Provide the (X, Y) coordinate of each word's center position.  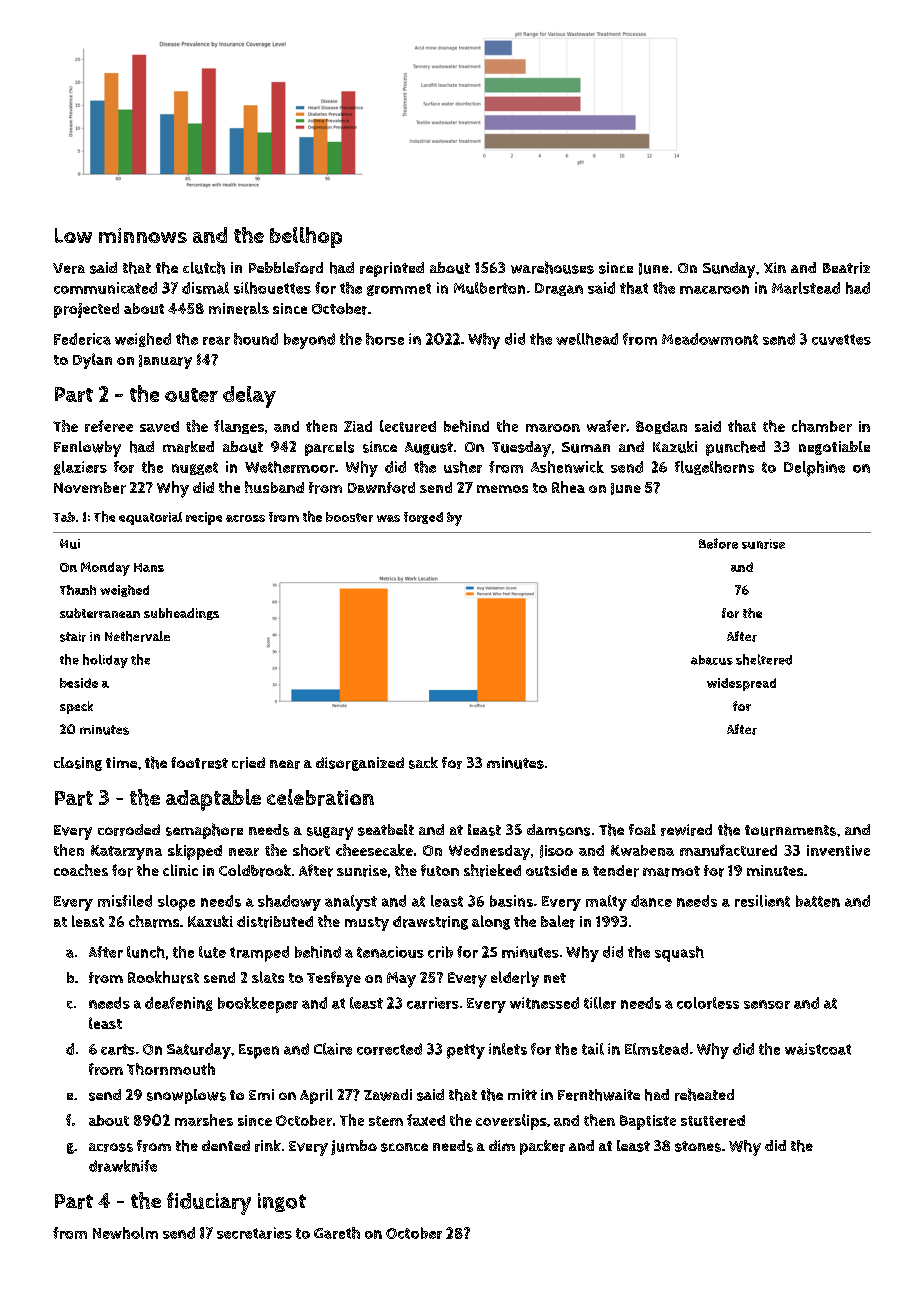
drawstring (430, 923)
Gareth (337, 1233)
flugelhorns (714, 468)
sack (423, 763)
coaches (81, 870)
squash (679, 954)
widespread (741, 684)
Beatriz (846, 268)
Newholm (125, 1233)
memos (502, 489)
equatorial (150, 518)
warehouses (552, 267)
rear (216, 340)
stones (698, 1146)
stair (73, 637)
